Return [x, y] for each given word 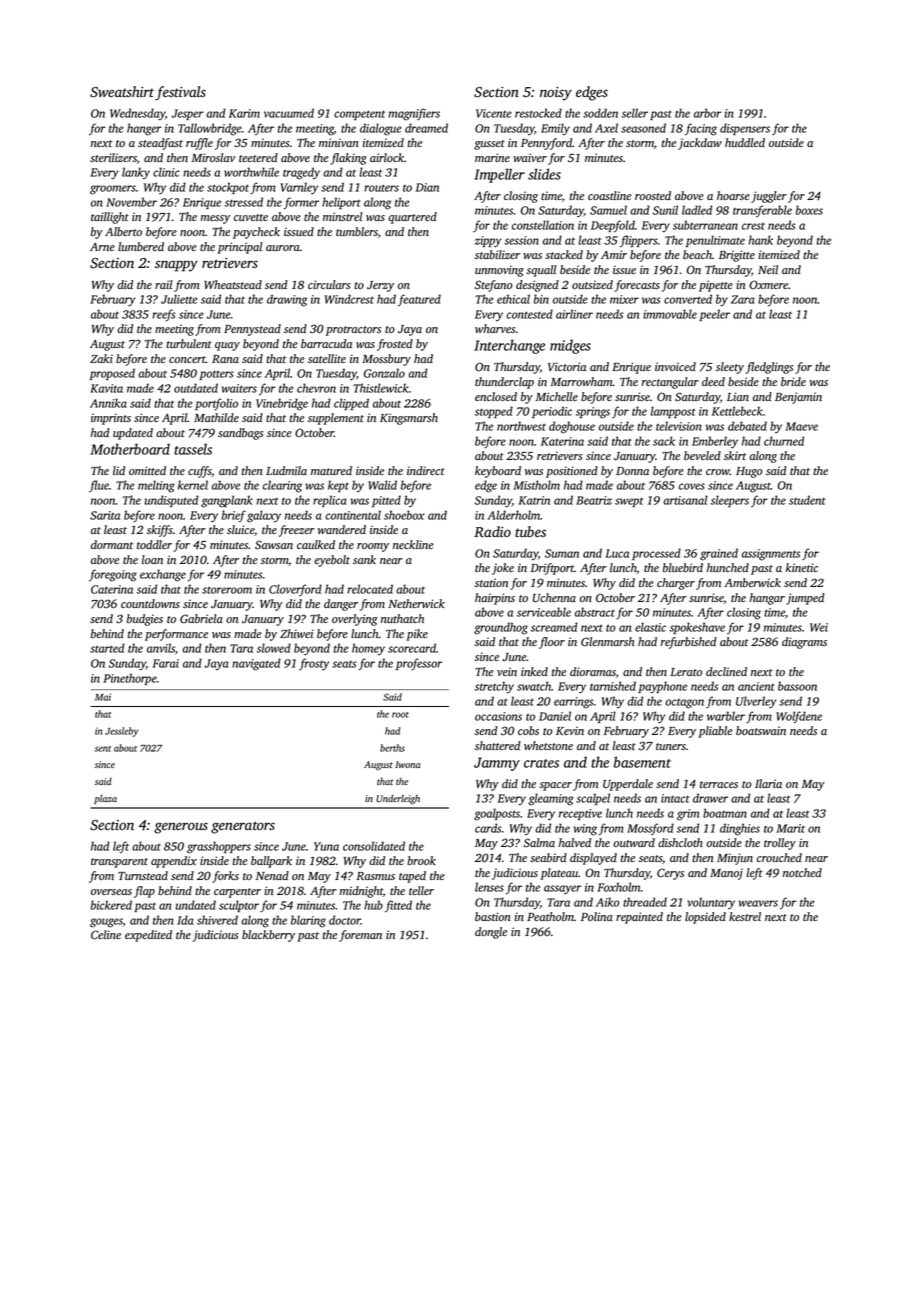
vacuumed [289, 113]
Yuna [326, 846]
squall [542, 271]
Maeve [801, 426]
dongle [491, 933]
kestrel [745, 916]
